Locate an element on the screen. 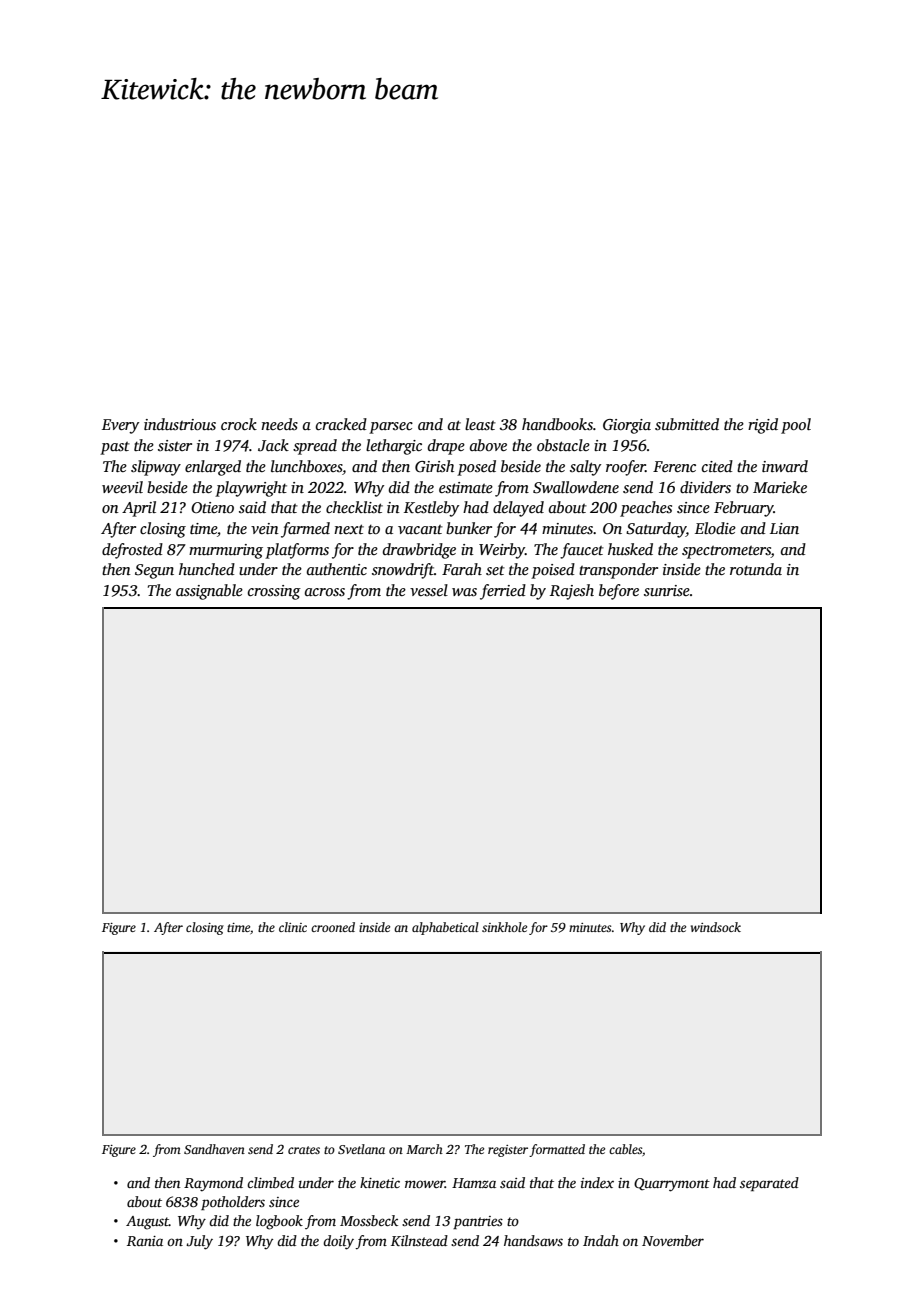 The width and height of the screenshot is (924, 1308). before is located at coordinates (619, 592).
